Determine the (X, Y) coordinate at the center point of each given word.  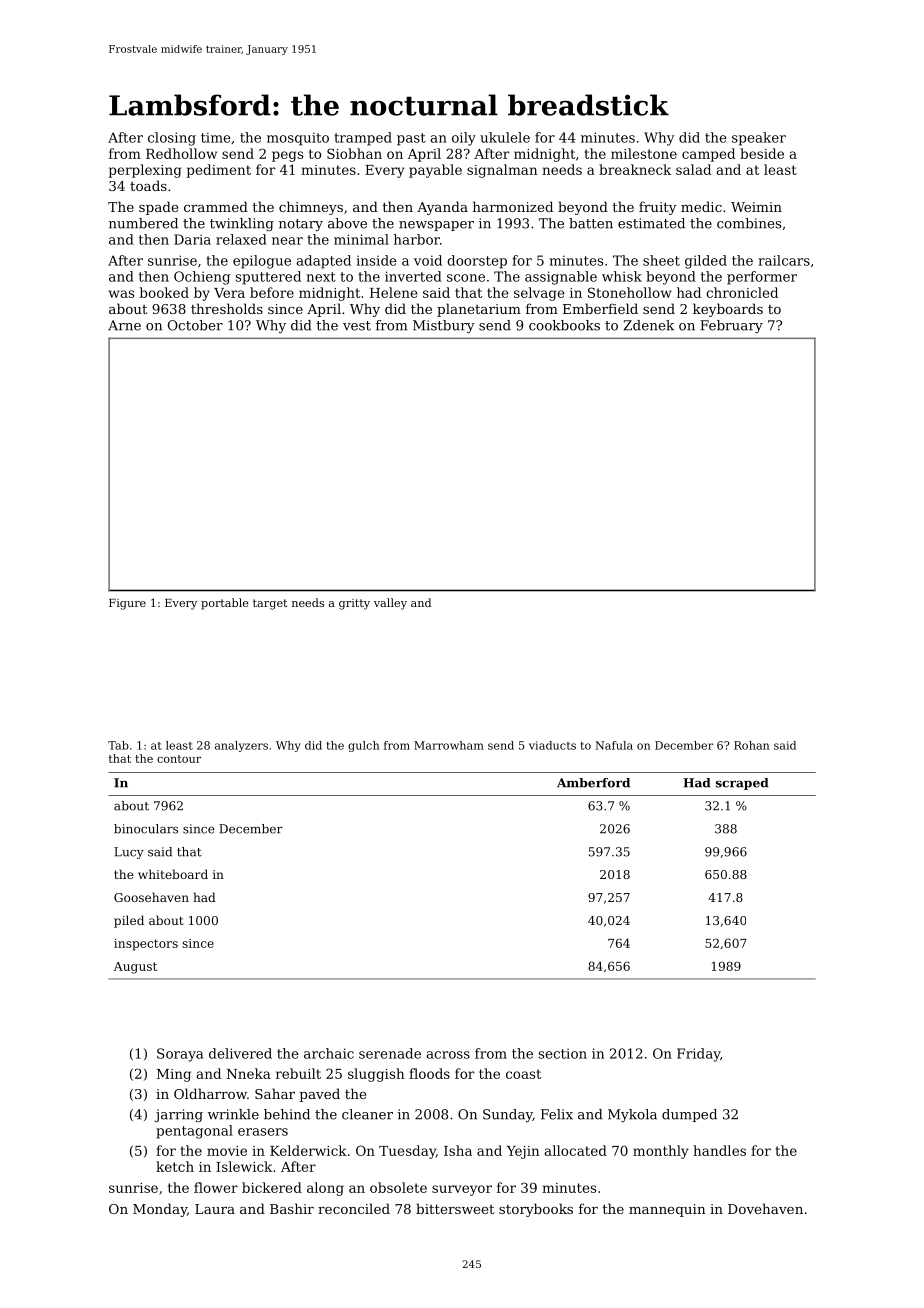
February (731, 326)
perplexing (145, 171)
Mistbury (444, 326)
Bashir (292, 1208)
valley (390, 604)
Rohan (751, 745)
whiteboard (173, 874)
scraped (742, 784)
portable (225, 604)
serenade (390, 1053)
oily (464, 139)
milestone (644, 153)
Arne (124, 325)
